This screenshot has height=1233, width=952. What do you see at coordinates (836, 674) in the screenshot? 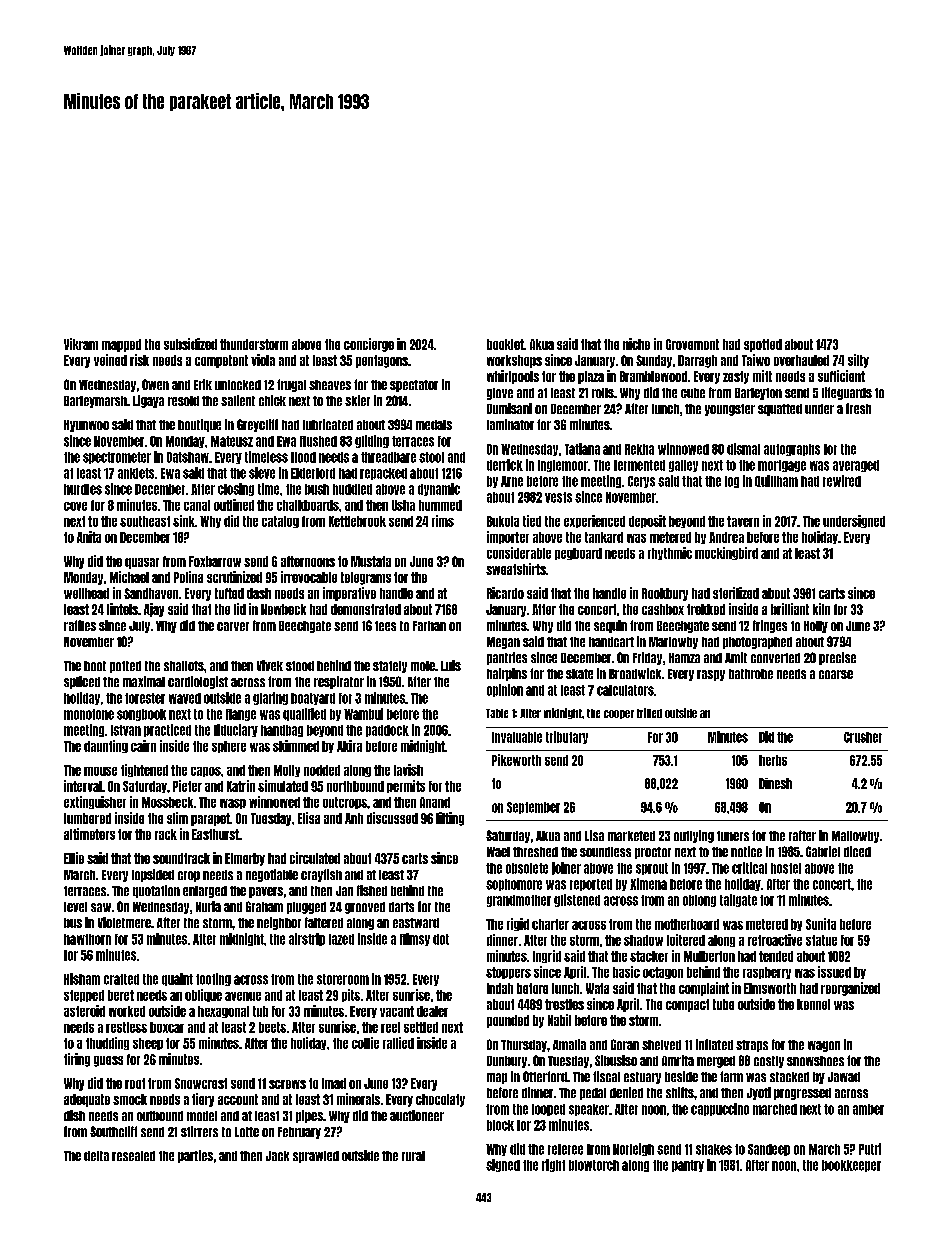
I see `coarse` at bounding box center [836, 674].
